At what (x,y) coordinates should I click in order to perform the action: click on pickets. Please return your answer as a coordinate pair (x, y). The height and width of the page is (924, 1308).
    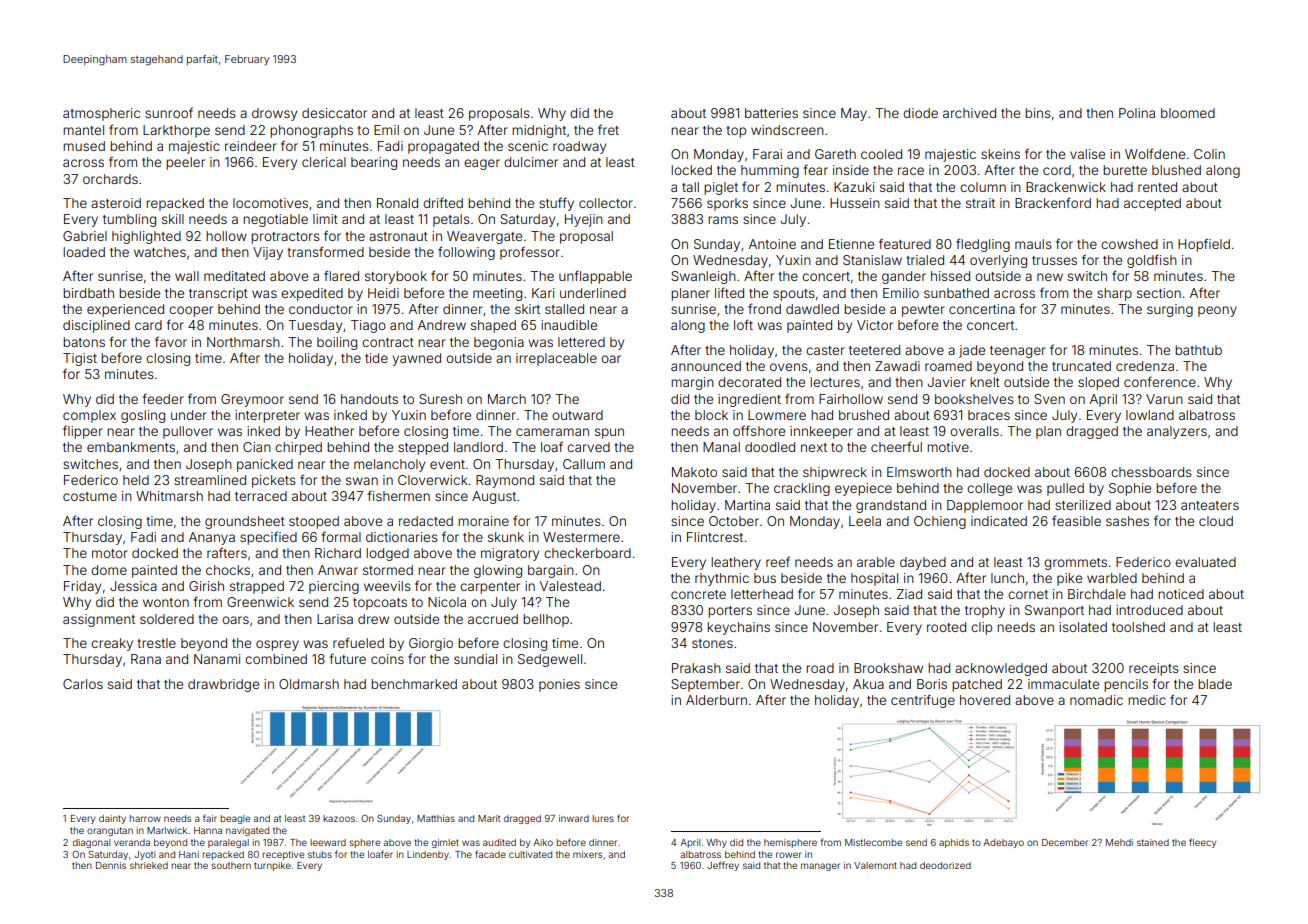
    Looking at the image, I should click on (274, 481).
